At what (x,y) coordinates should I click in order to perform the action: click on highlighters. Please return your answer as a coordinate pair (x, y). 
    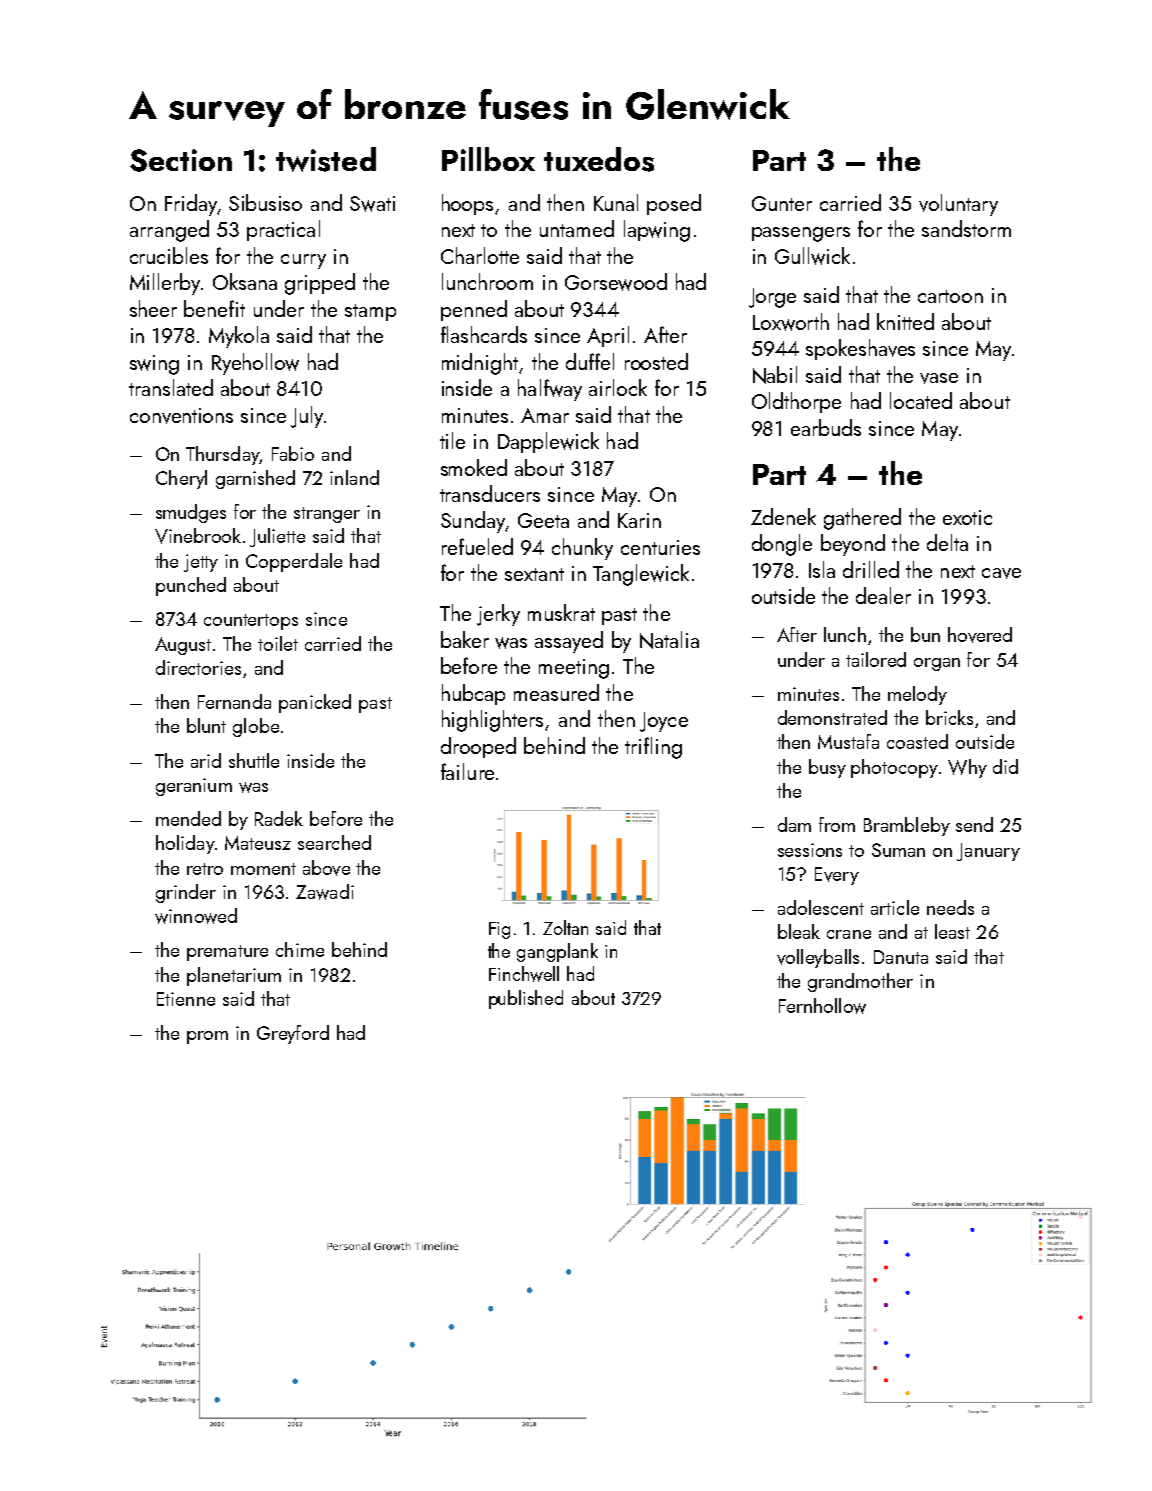
    Looking at the image, I should click on (492, 721).
